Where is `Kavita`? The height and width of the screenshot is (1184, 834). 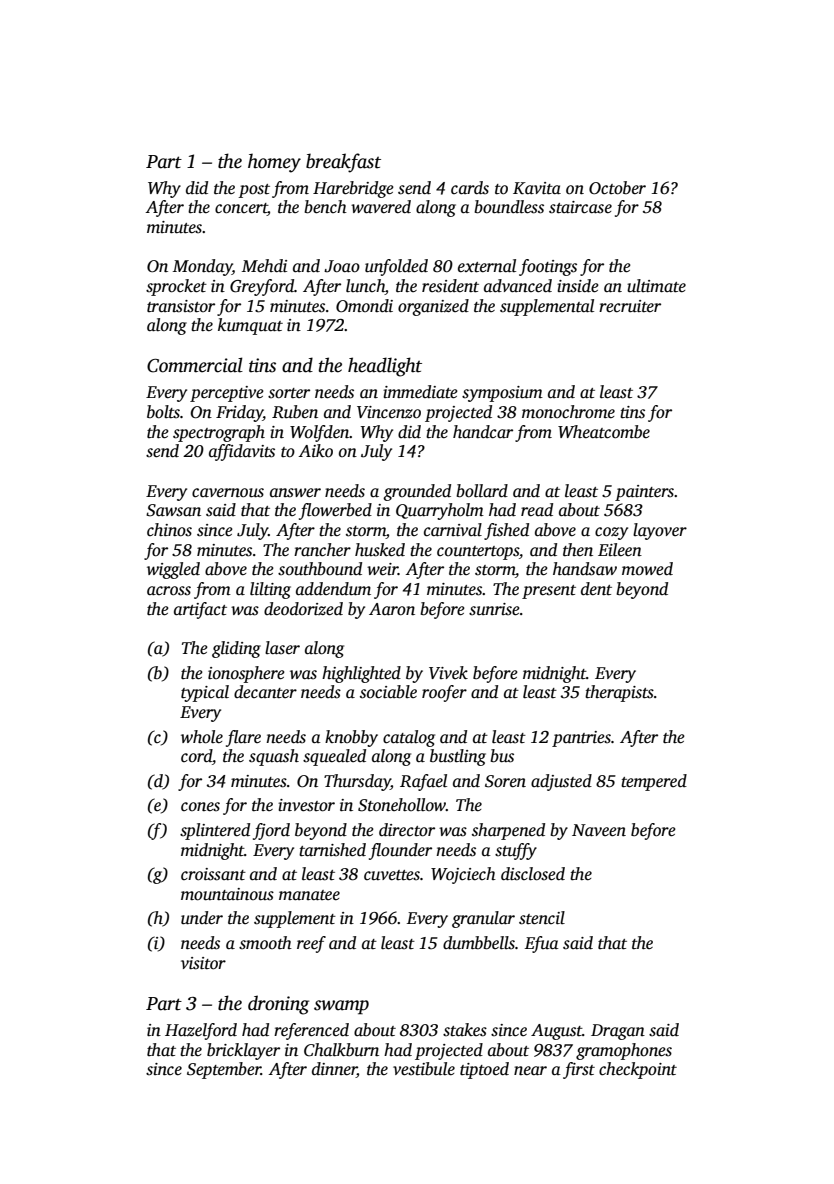 Kavita is located at coordinates (537, 188).
